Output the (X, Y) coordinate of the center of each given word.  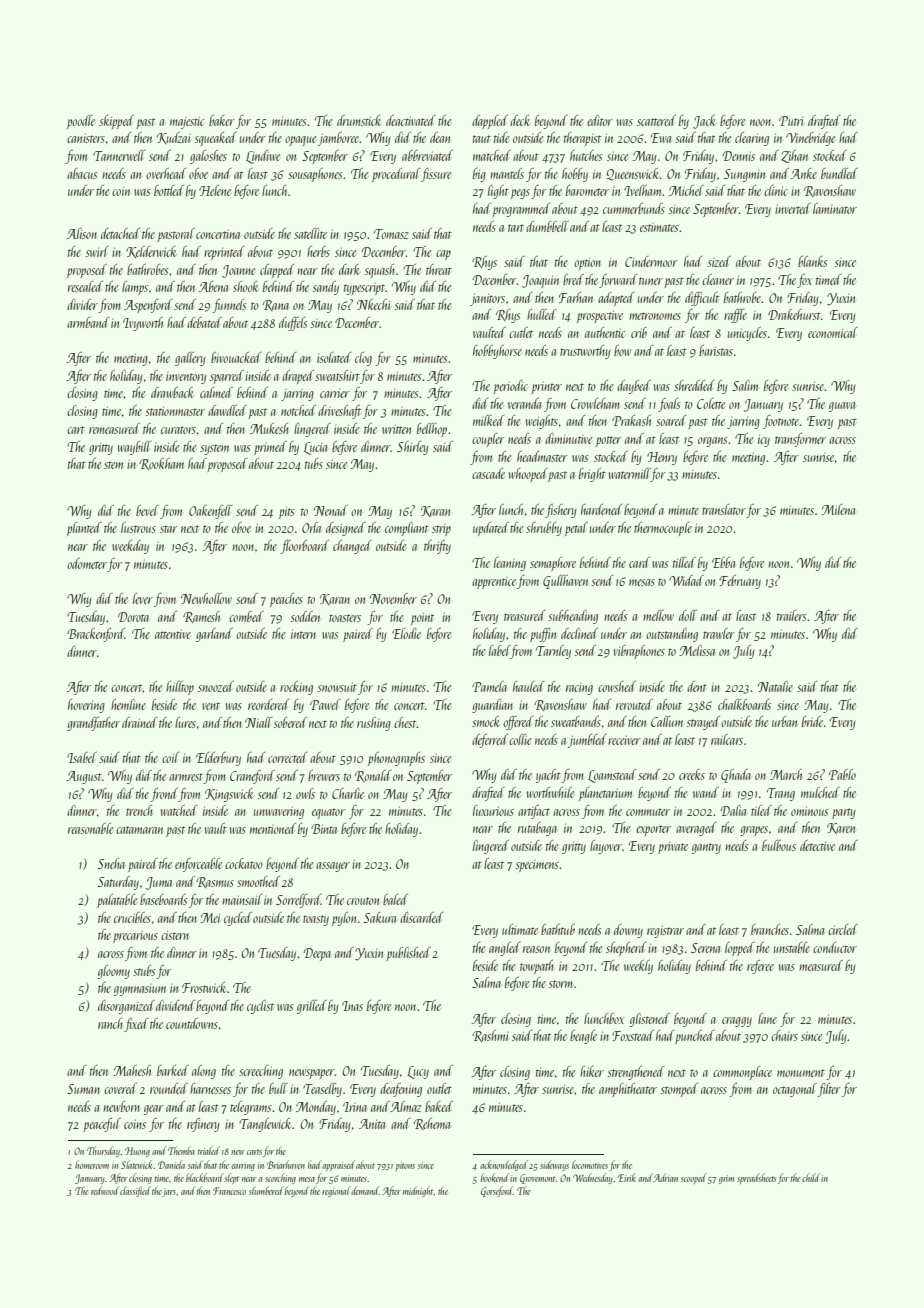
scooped (694, 1178)
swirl (97, 251)
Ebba (723, 562)
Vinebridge (810, 139)
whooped (528, 475)
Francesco (229, 1191)
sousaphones (315, 175)
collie (520, 739)
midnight (418, 1191)
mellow (658, 615)
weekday (130, 547)
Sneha (111, 863)
